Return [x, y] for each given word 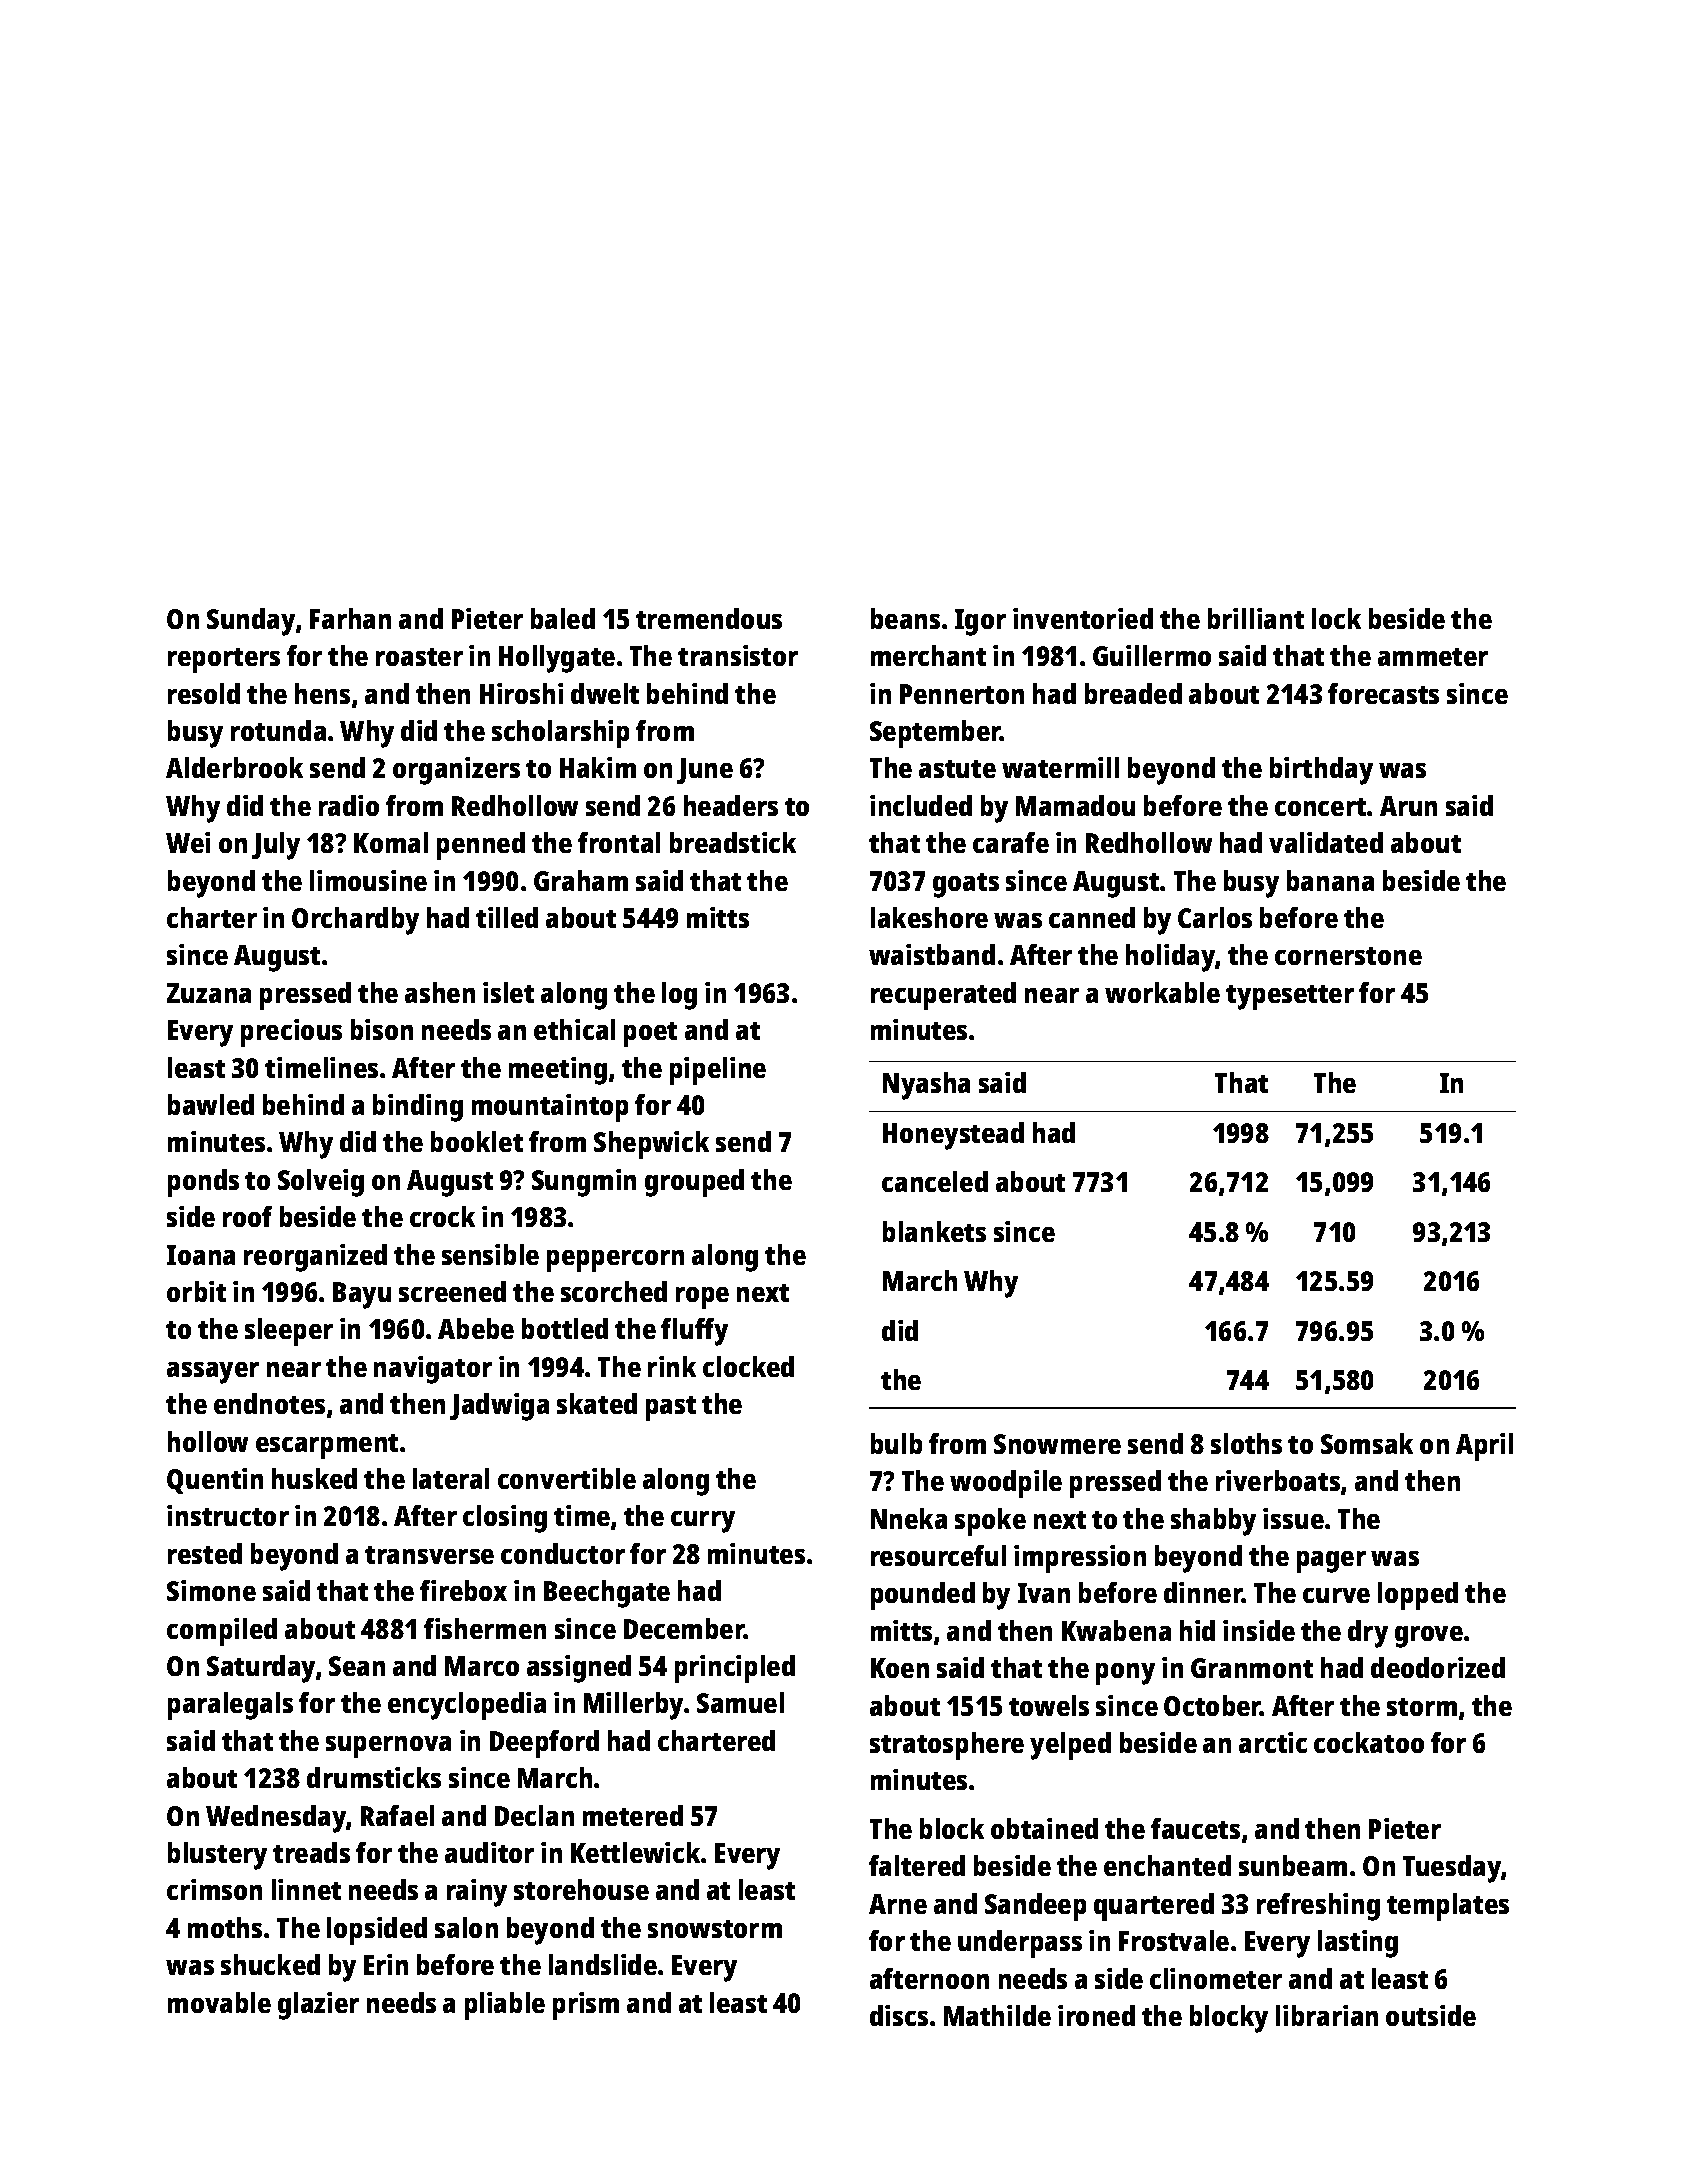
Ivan [1044, 1593]
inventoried [1083, 618]
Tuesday [1452, 1869]
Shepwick [651, 1145]
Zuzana [209, 993]
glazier [318, 2006]
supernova [388, 1747]
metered [633, 1815]
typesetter [1290, 997]
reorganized [315, 1258]
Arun [1408, 806]
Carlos [1215, 917]
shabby [1213, 1522]
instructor [228, 1515]
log [679, 996]
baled [563, 618]
